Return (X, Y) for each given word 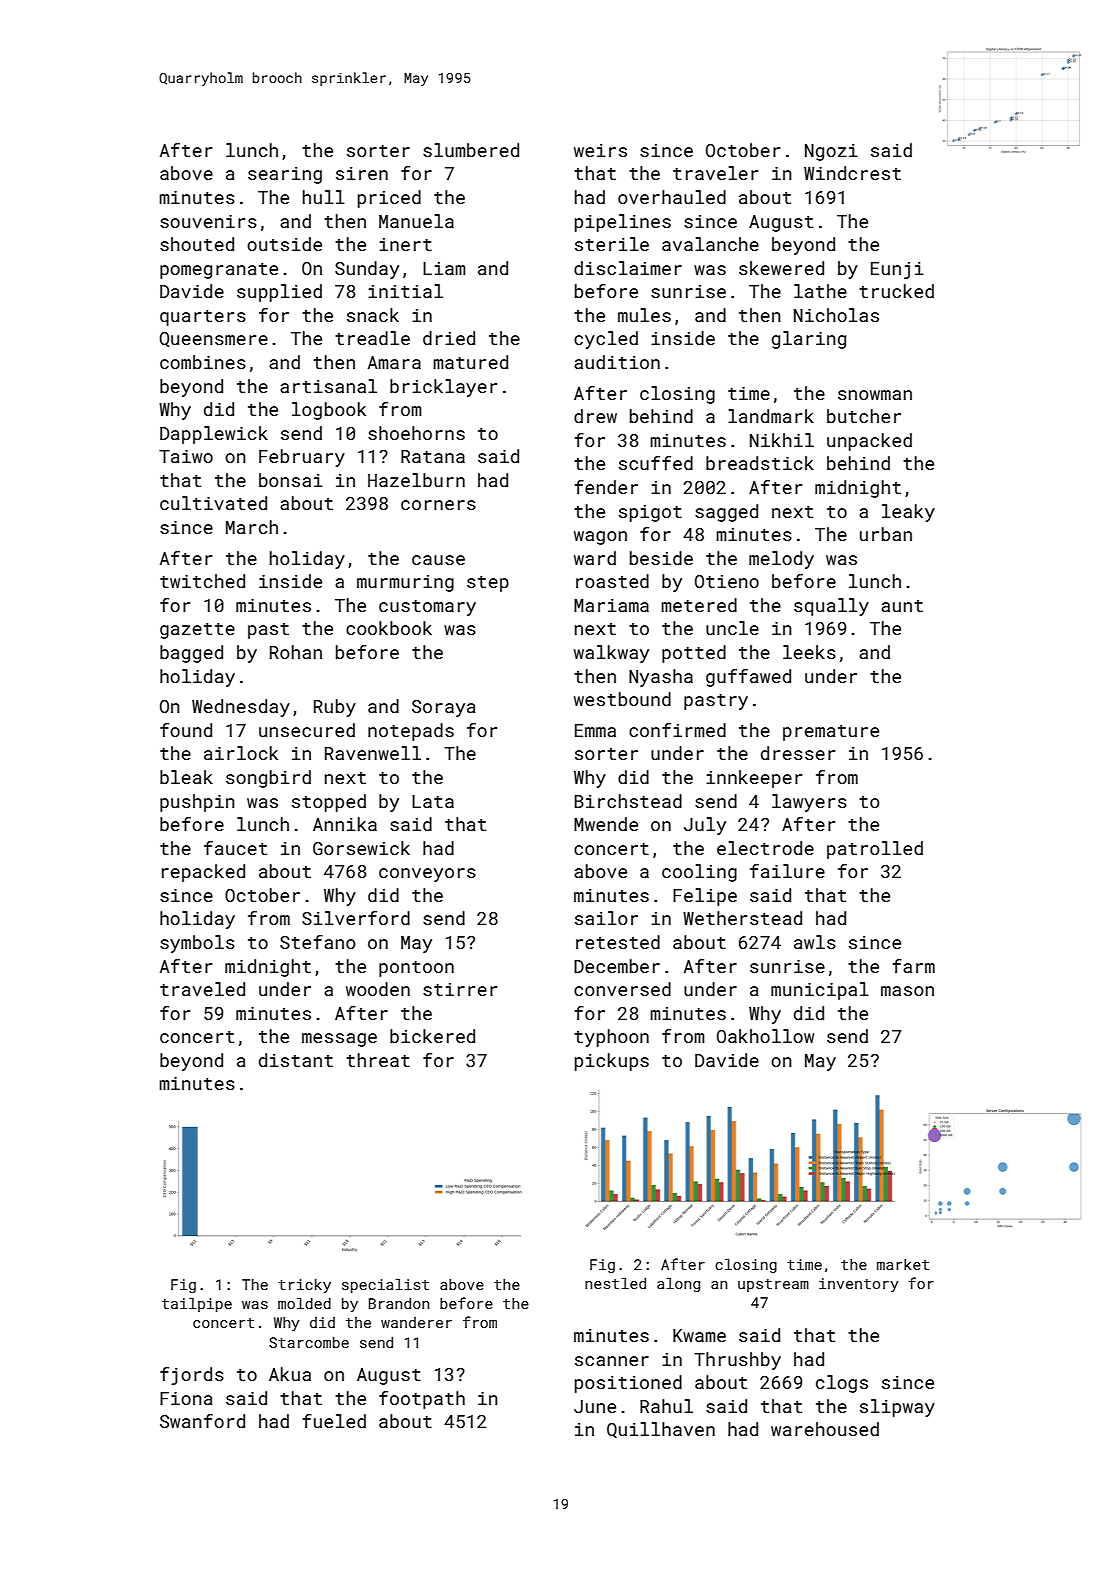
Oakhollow (765, 1036)
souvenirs (208, 221)
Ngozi (831, 152)
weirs (600, 150)
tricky (304, 1286)
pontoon (416, 969)
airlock (241, 753)
